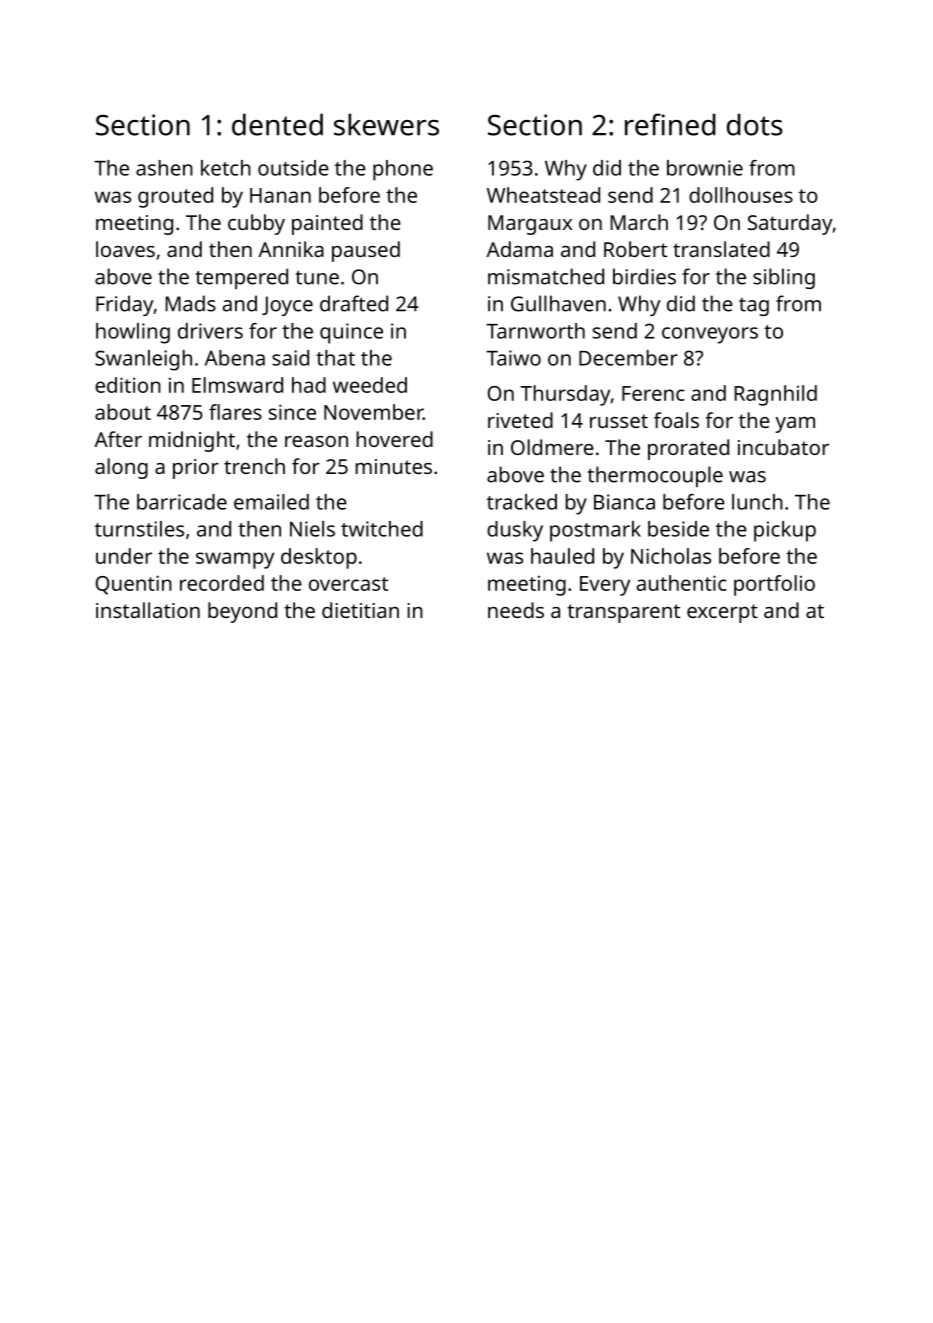  I want to click on translated, so click(721, 249).
